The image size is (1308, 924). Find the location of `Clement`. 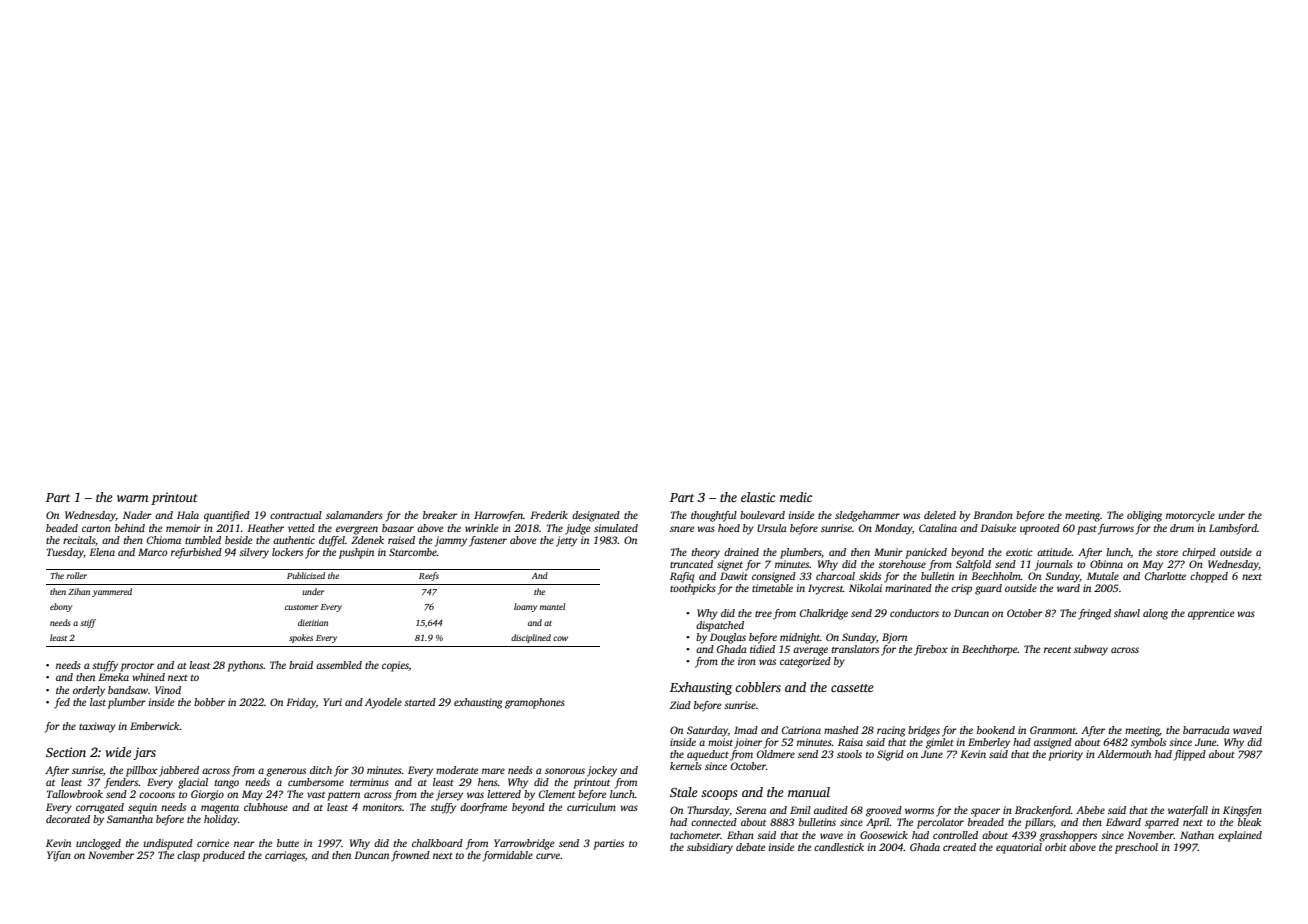

Clement is located at coordinates (557, 794).
